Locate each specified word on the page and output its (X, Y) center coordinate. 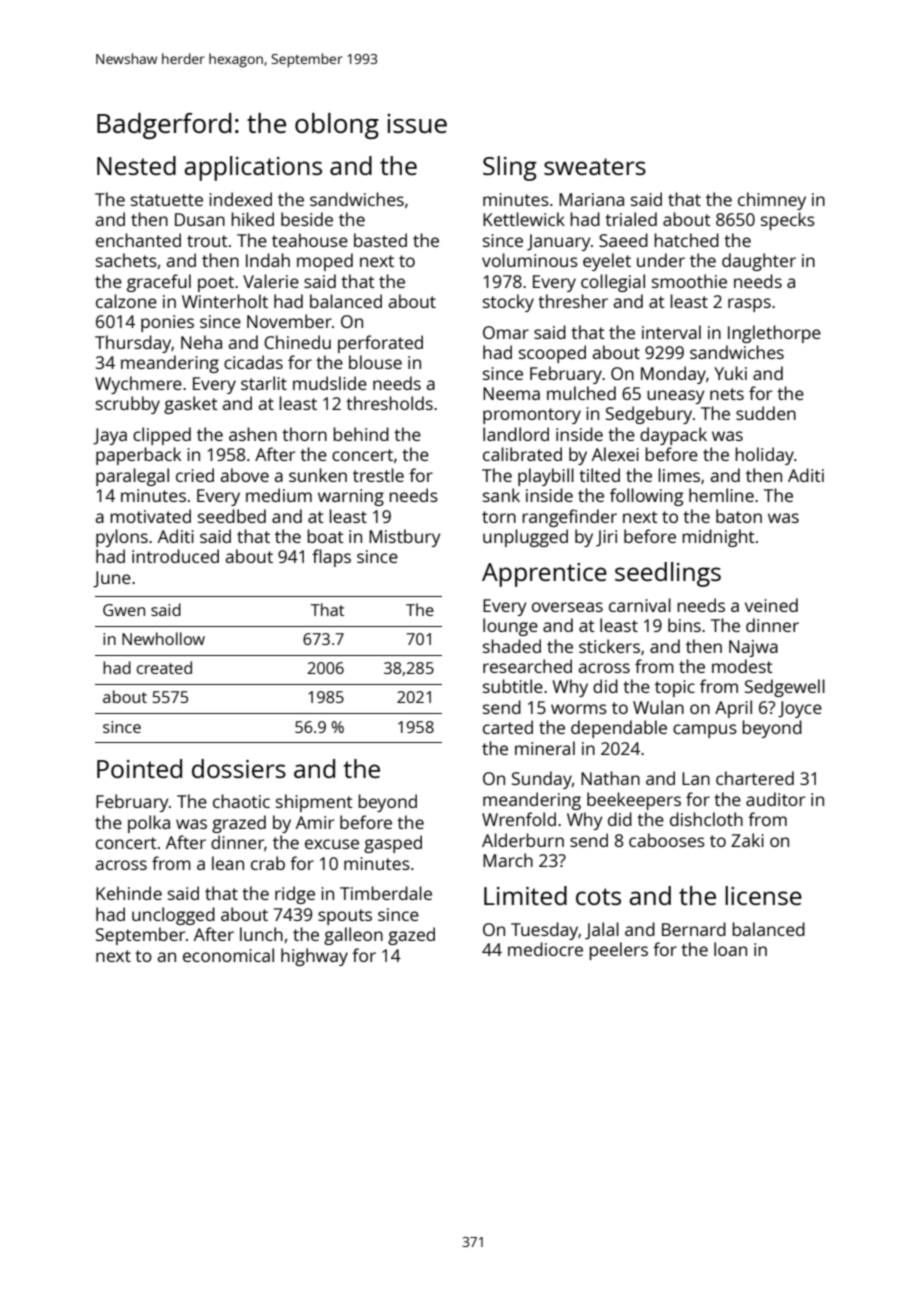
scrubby (128, 405)
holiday (764, 456)
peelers (618, 951)
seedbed (232, 516)
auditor (775, 799)
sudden (766, 413)
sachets (126, 260)
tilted (599, 475)
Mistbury (405, 538)
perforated (380, 344)
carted (508, 727)
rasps (749, 305)
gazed (411, 936)
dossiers (239, 768)
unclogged (173, 916)
